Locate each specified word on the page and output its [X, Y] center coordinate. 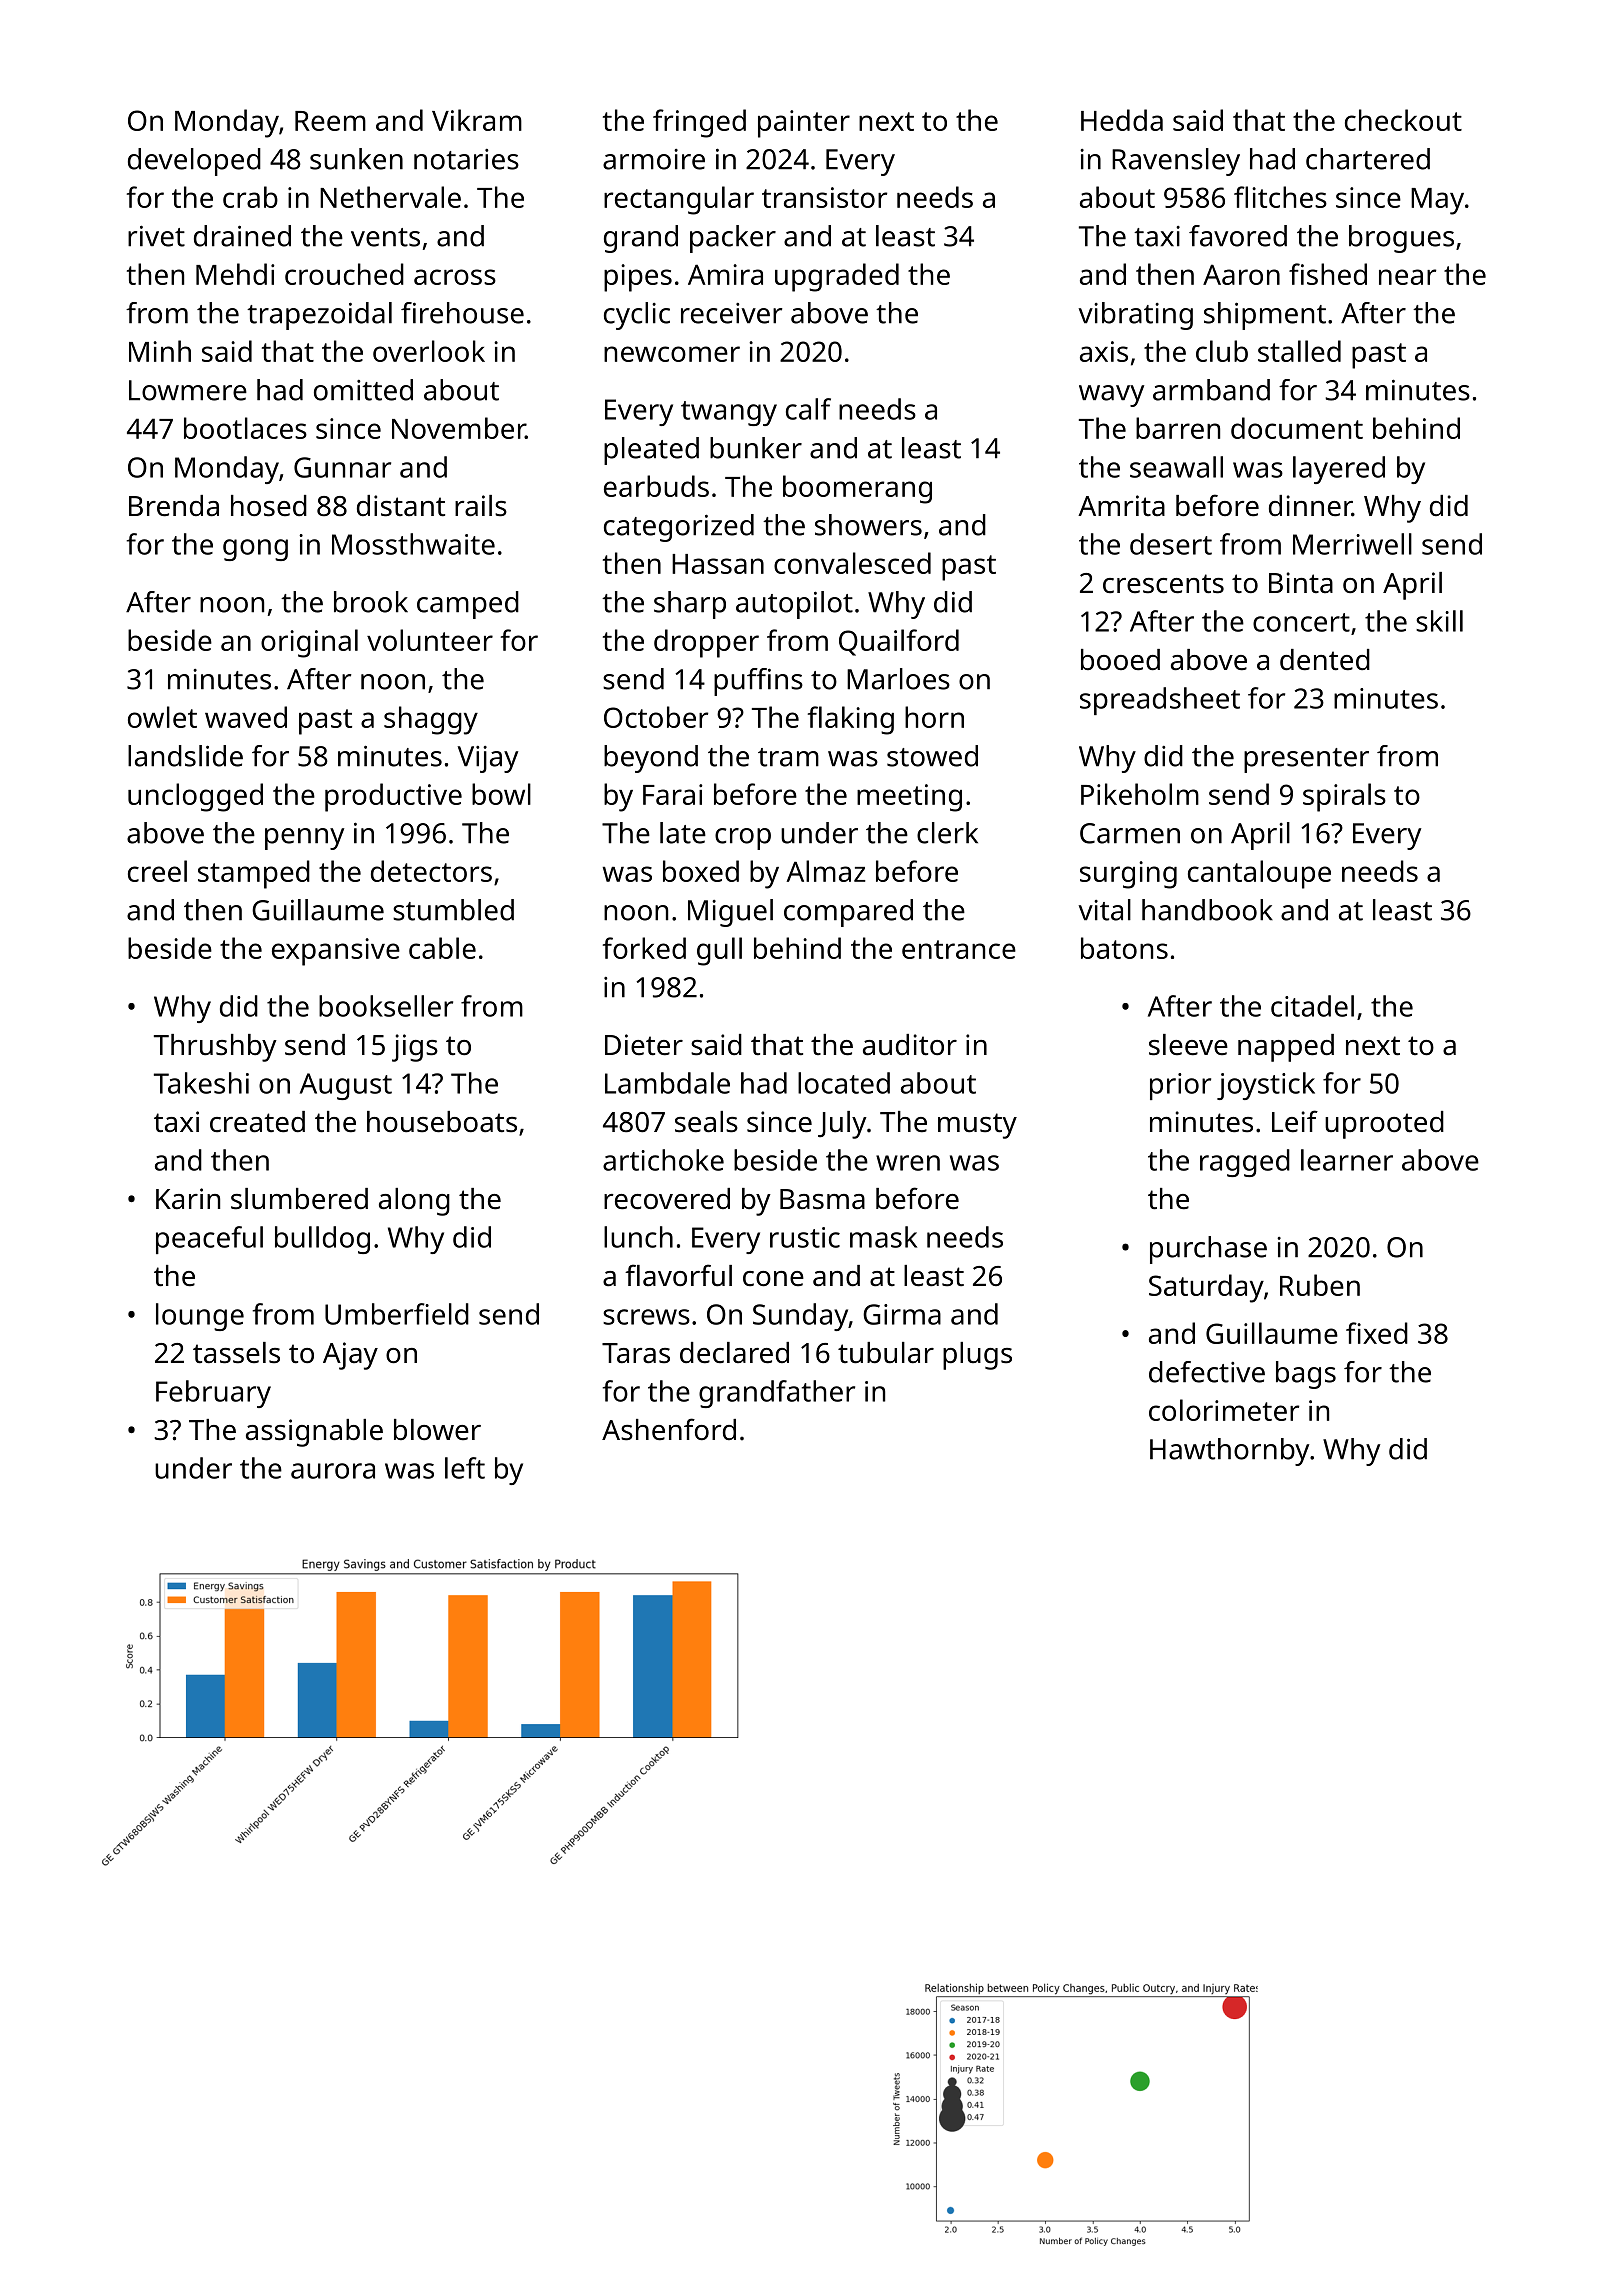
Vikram [477, 120]
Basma [822, 1199]
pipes [638, 278]
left [465, 1468]
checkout [1403, 120]
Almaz [826, 871]
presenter [1306, 760]
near [1407, 277]
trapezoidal [319, 316]
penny [304, 839]
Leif [1295, 1121]
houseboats [442, 1122]
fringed [699, 123]
